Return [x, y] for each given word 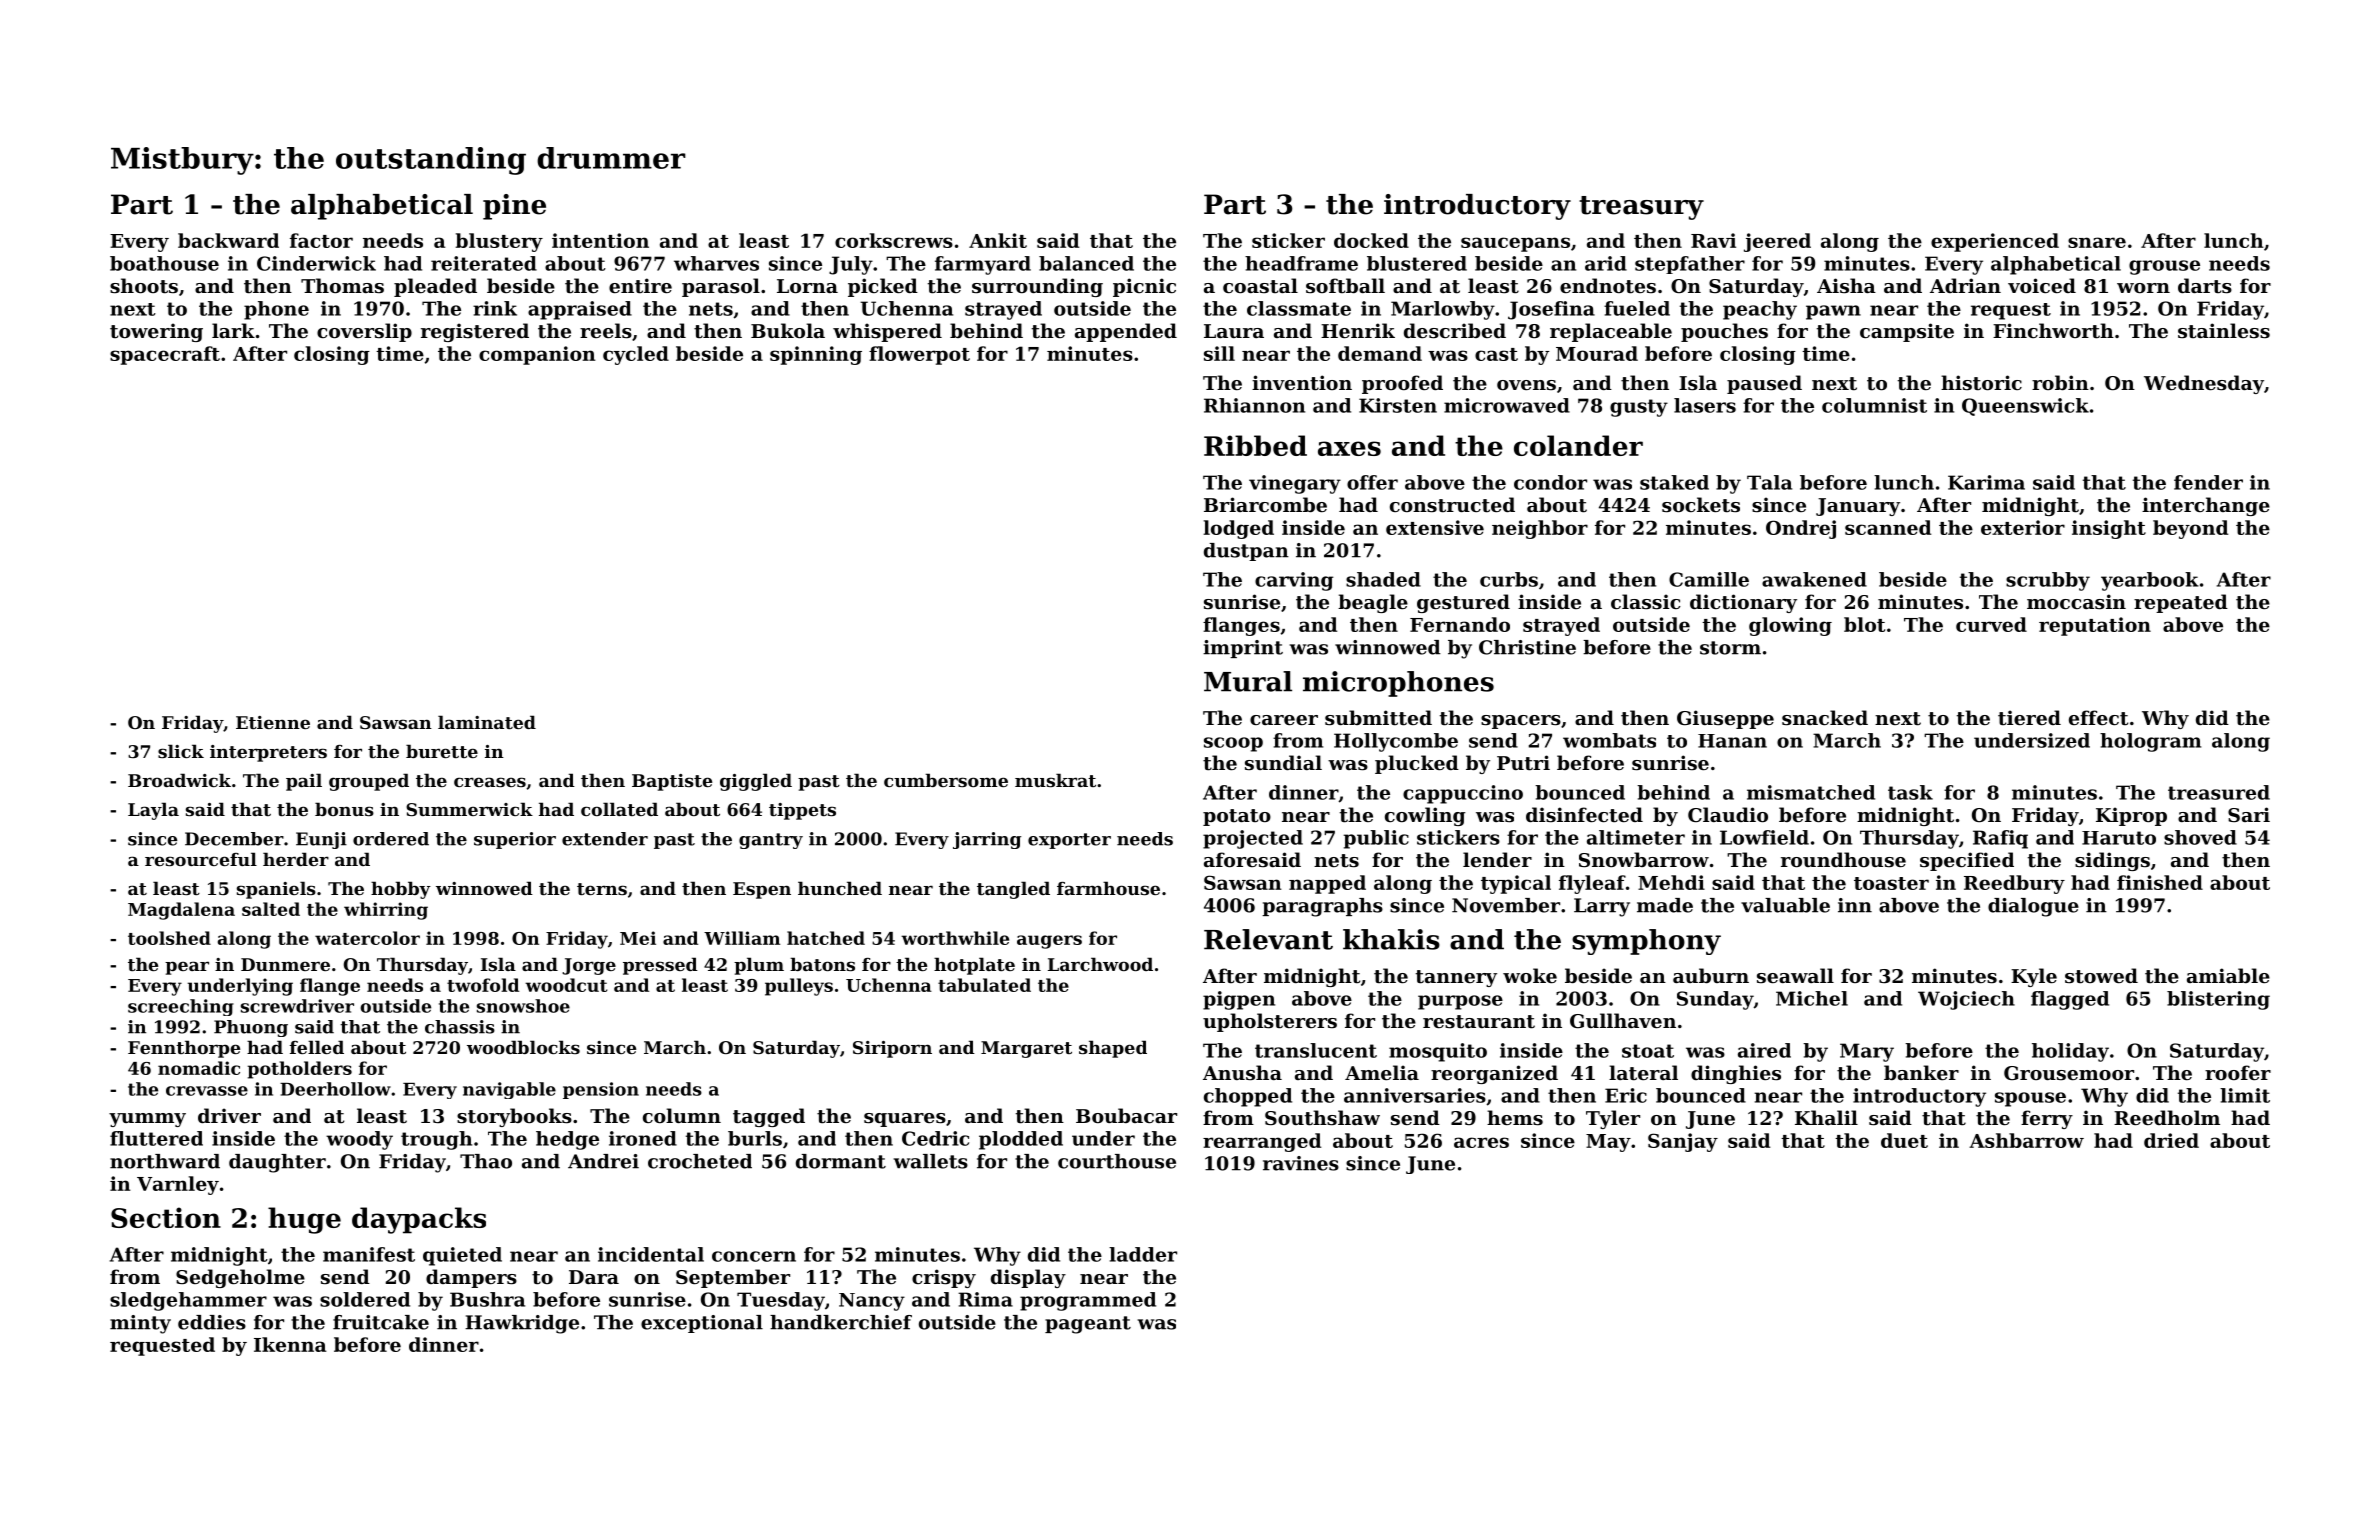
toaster [1891, 883]
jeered [1777, 242]
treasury [1641, 208]
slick [181, 751]
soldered [365, 1299]
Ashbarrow [2026, 1140]
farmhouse [1108, 888]
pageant [1088, 1325]
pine [514, 207]
